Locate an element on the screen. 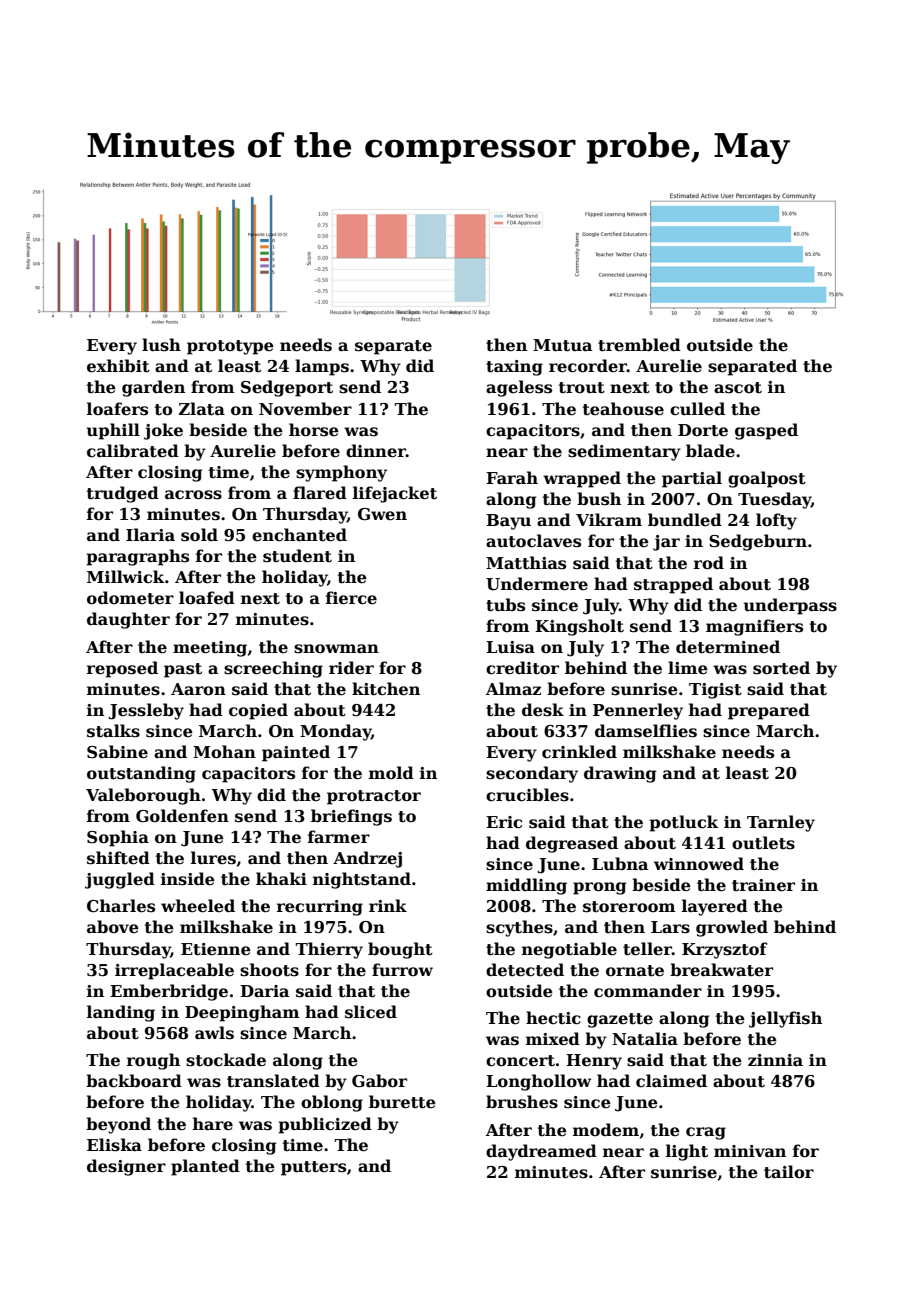 This screenshot has height=1314, width=924. lofty is located at coordinates (776, 521).
